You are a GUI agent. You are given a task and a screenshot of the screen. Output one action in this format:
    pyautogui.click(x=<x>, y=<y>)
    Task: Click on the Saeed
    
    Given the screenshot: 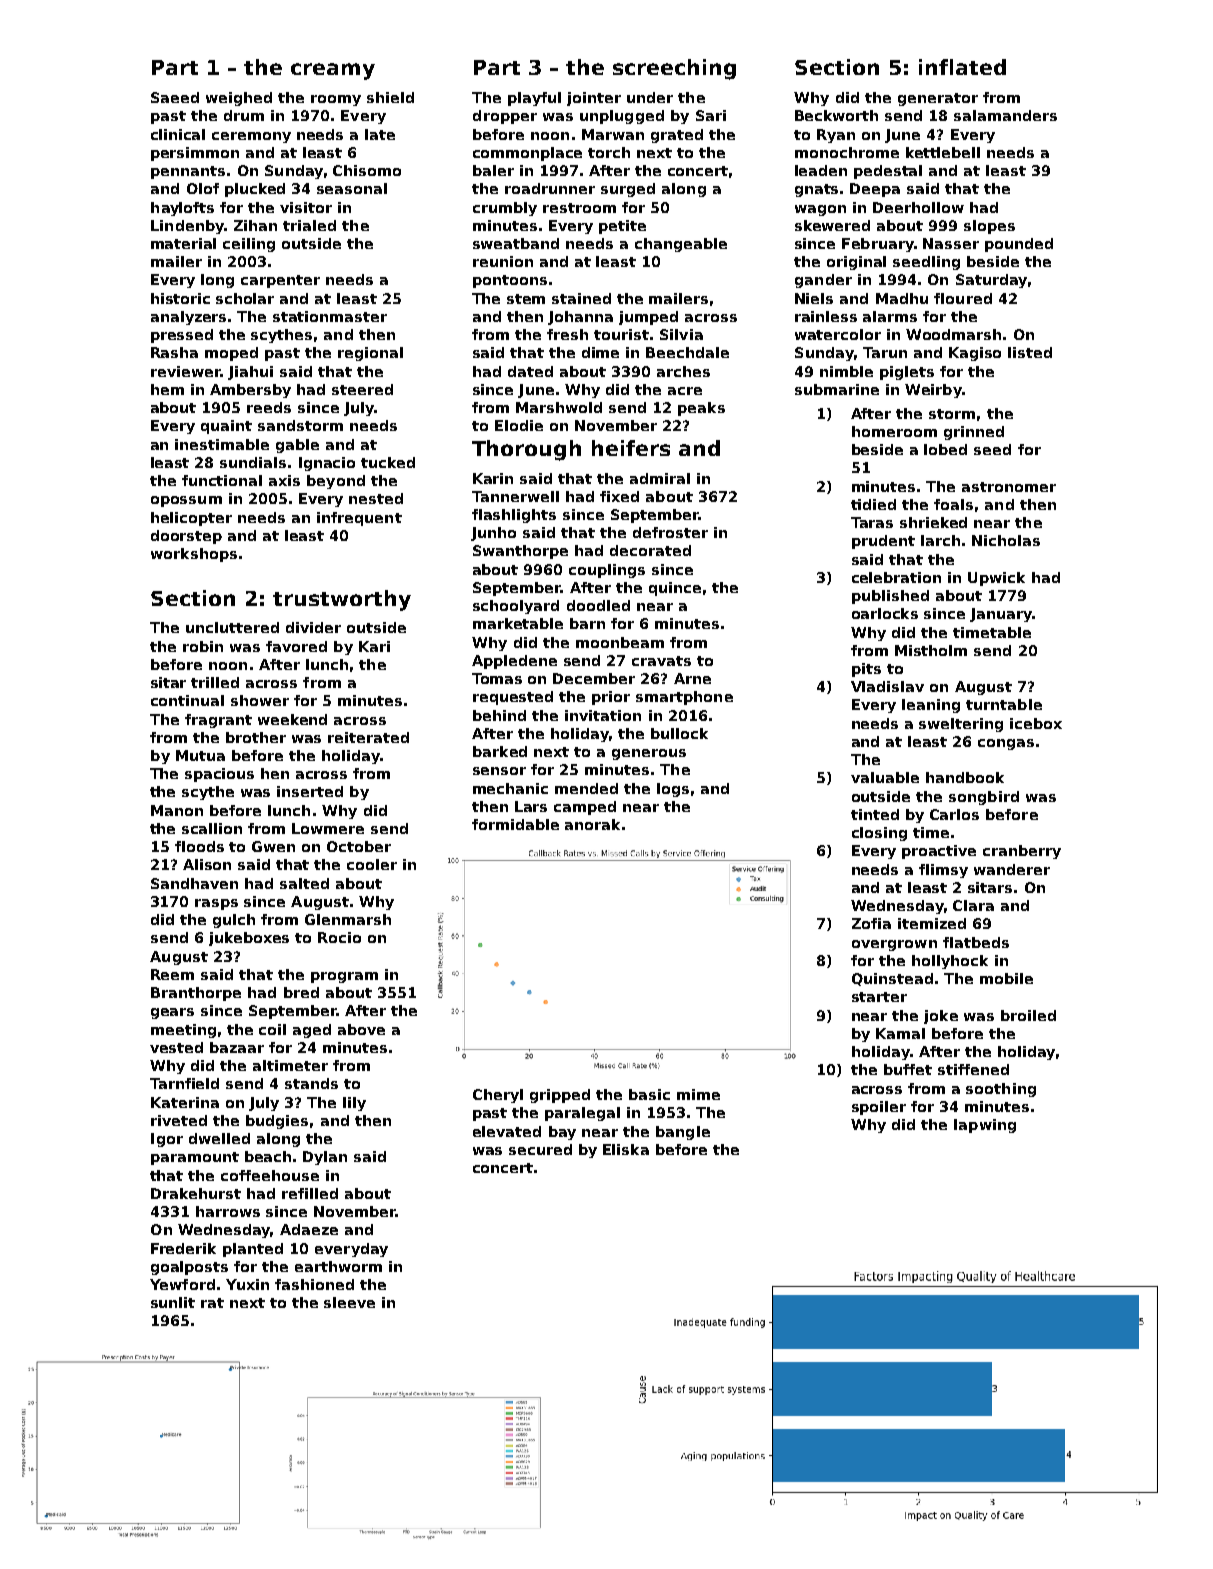 What is the action you would take?
    pyautogui.click(x=175, y=97)
